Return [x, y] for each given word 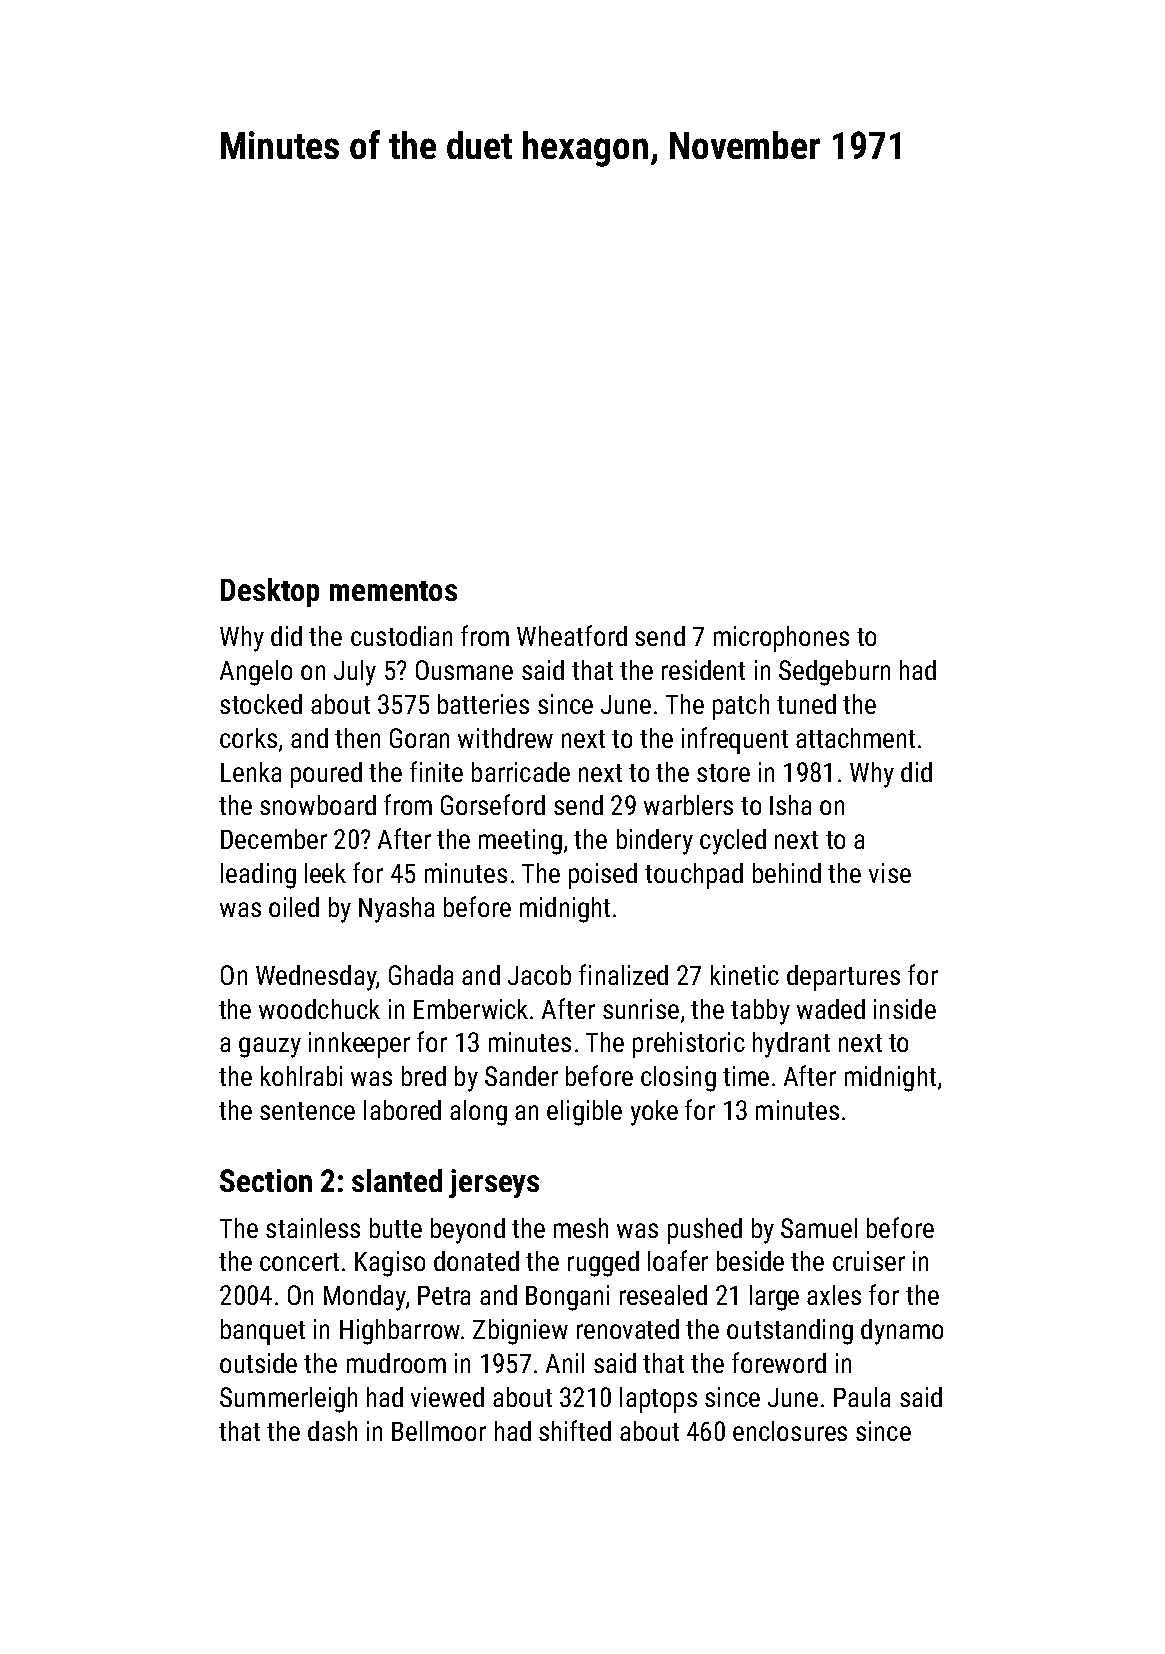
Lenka [251, 772]
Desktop [270, 592]
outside [258, 1363]
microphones [781, 639]
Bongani [567, 1298]
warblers [688, 805]
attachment [855, 738]
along [478, 1113]
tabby [760, 1012]
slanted [397, 1180]
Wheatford [572, 635]
